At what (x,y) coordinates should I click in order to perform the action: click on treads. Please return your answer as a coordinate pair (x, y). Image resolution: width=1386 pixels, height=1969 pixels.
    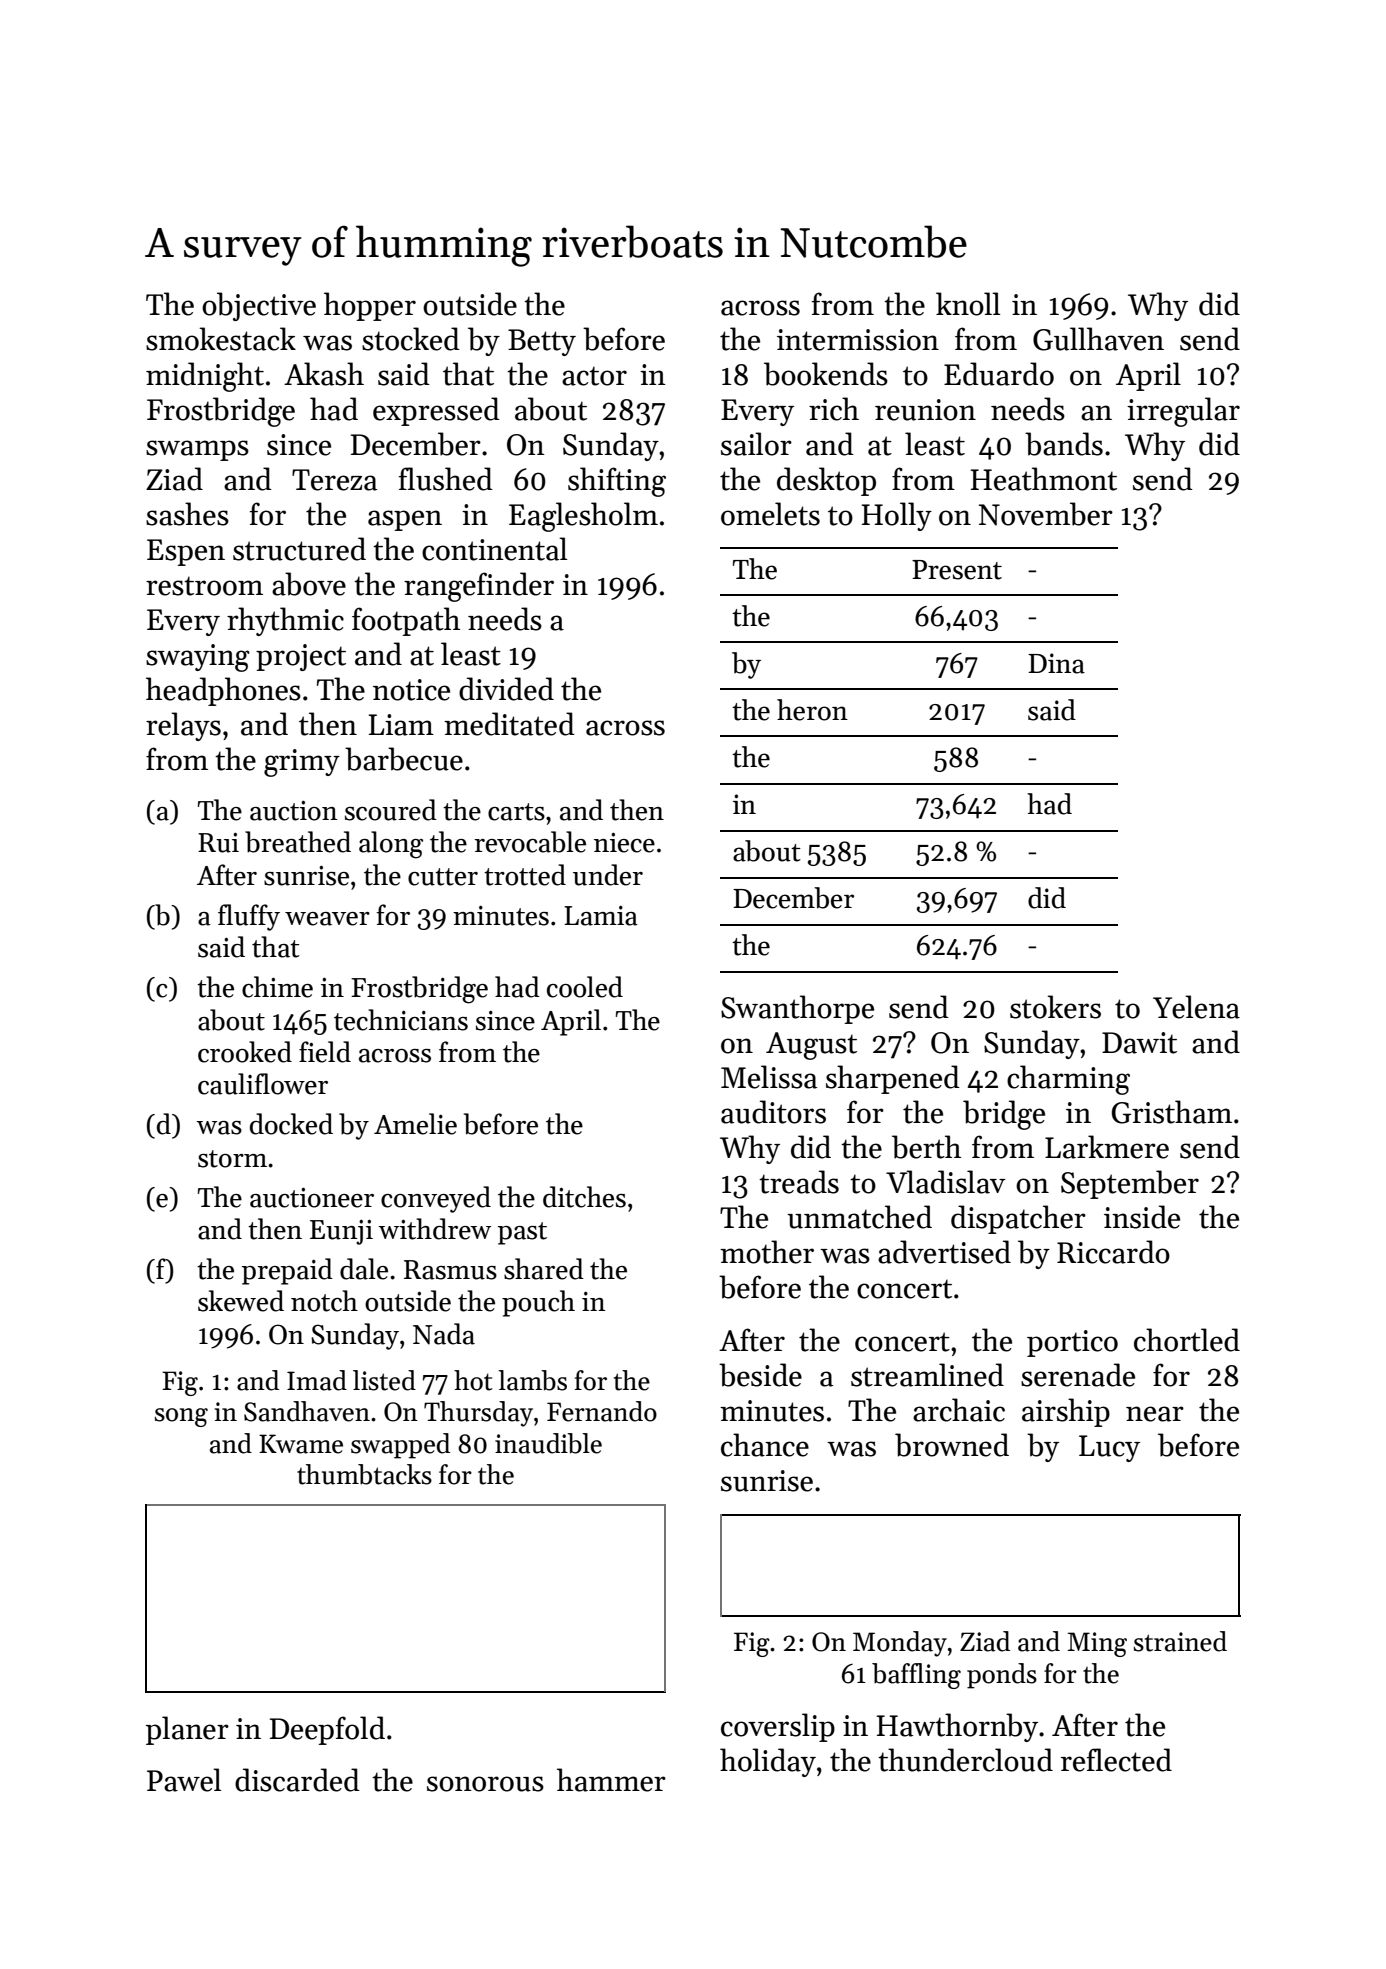
    Looking at the image, I should click on (799, 1182).
